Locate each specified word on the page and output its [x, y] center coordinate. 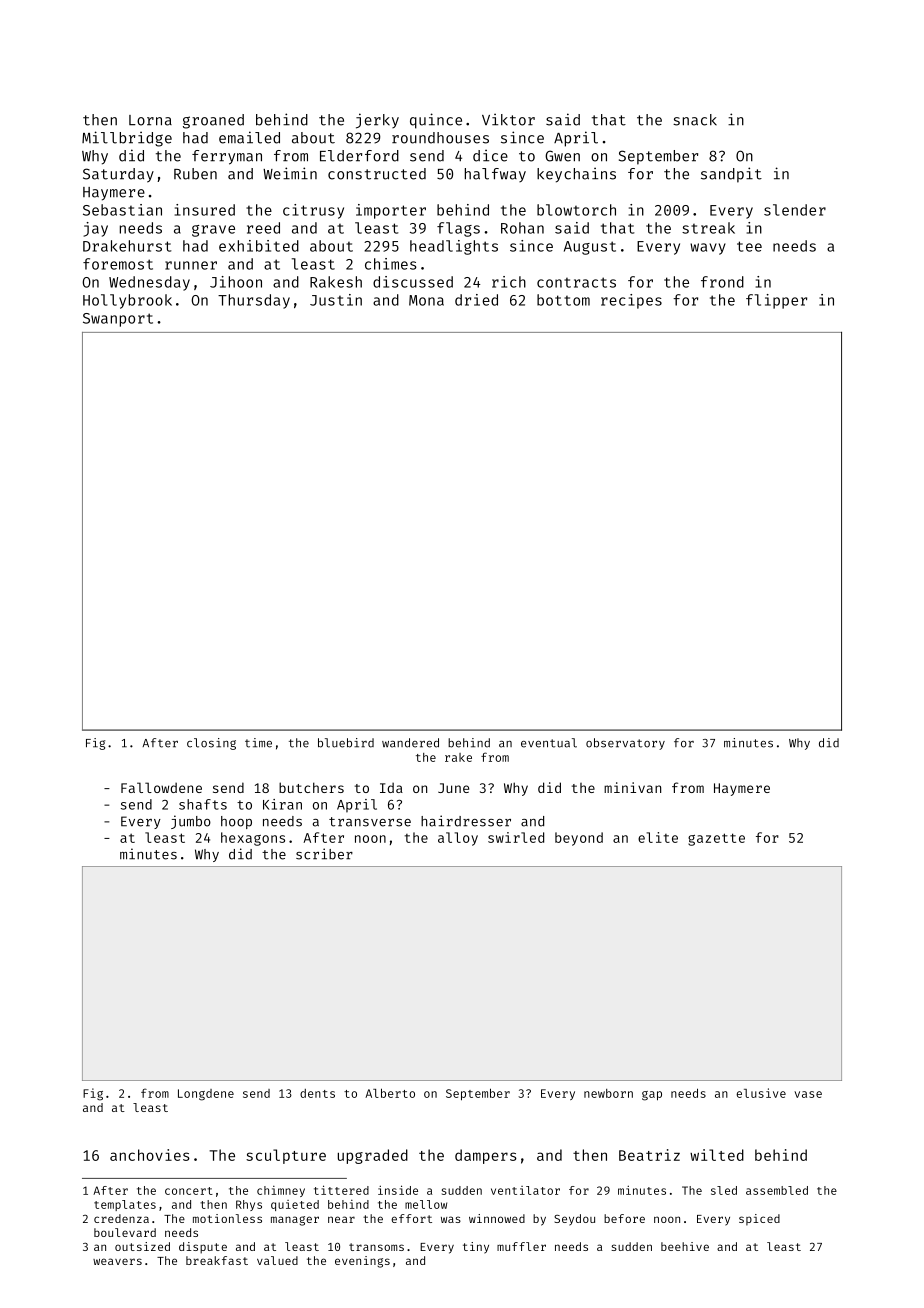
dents [317, 1093]
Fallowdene [161, 787]
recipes [631, 301]
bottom [563, 300]
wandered [410, 743]
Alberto [390, 1093]
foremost [118, 264]
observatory [625, 744]
